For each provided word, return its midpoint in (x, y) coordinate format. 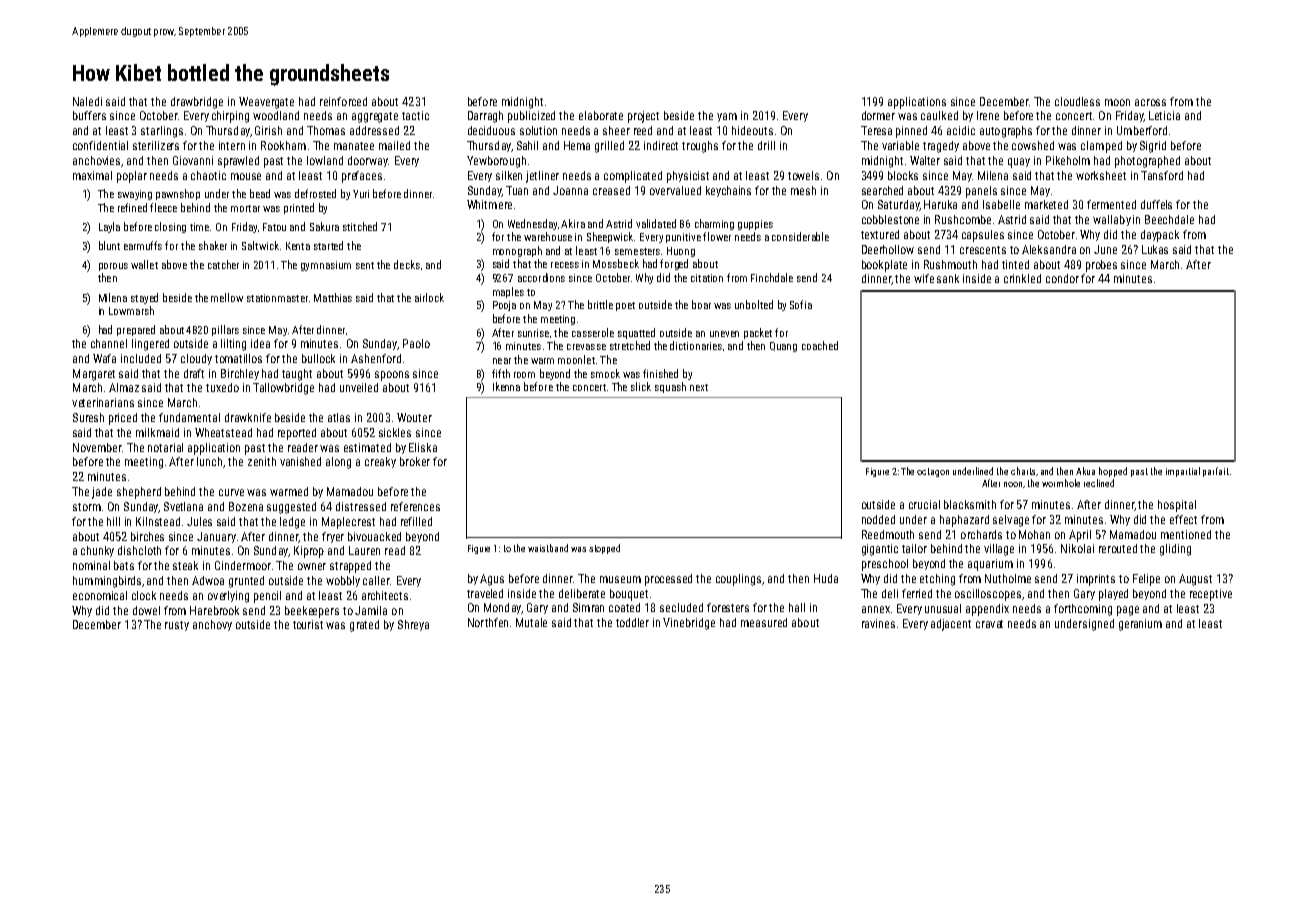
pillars (225, 330)
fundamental (189, 417)
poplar (132, 177)
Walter (925, 160)
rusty (177, 626)
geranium (1140, 625)
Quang (783, 347)
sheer (616, 130)
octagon (933, 472)
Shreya (413, 625)
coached (820, 345)
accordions (541, 277)
